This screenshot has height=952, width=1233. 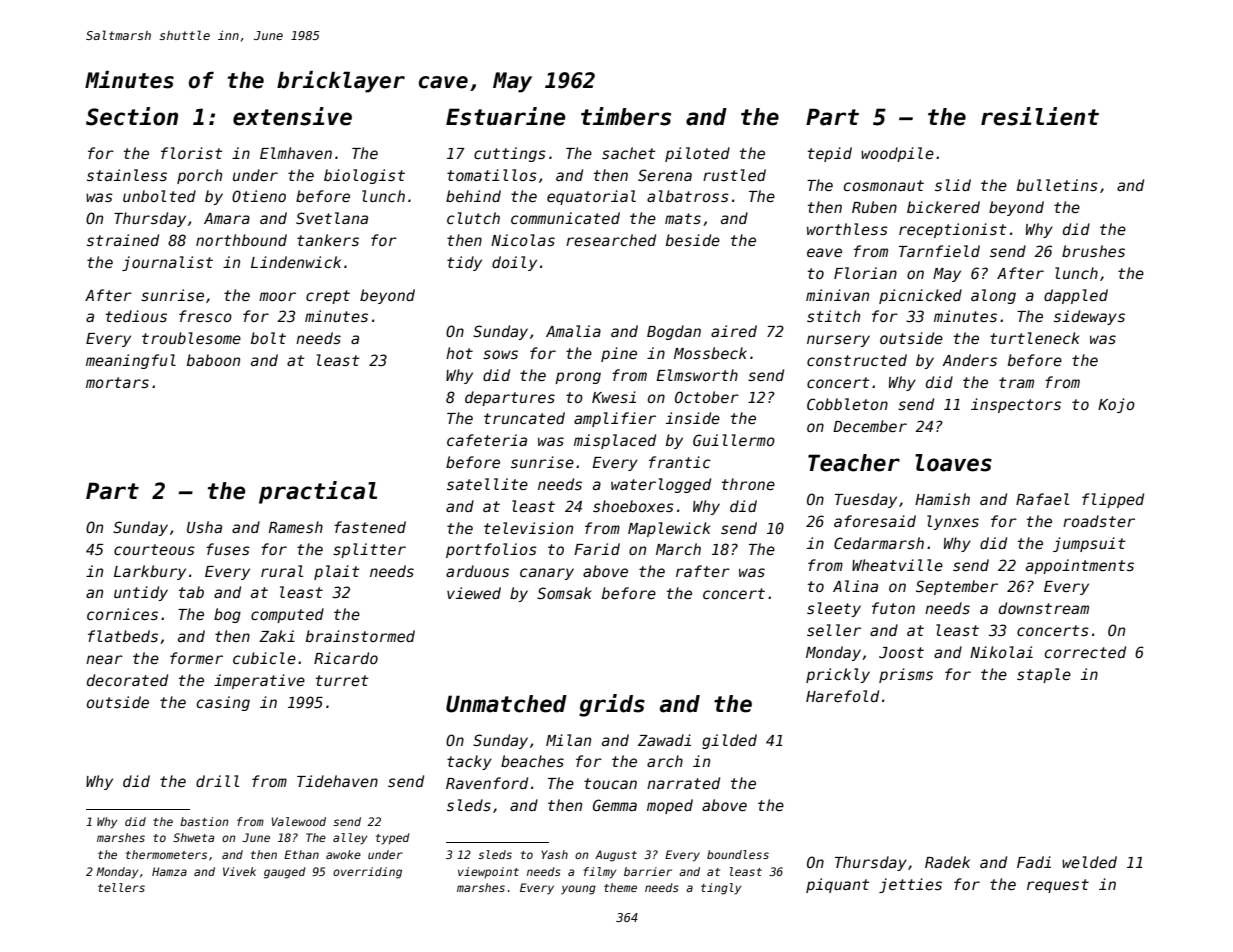 What do you see at coordinates (910, 885) in the screenshot?
I see `jetties` at bounding box center [910, 885].
